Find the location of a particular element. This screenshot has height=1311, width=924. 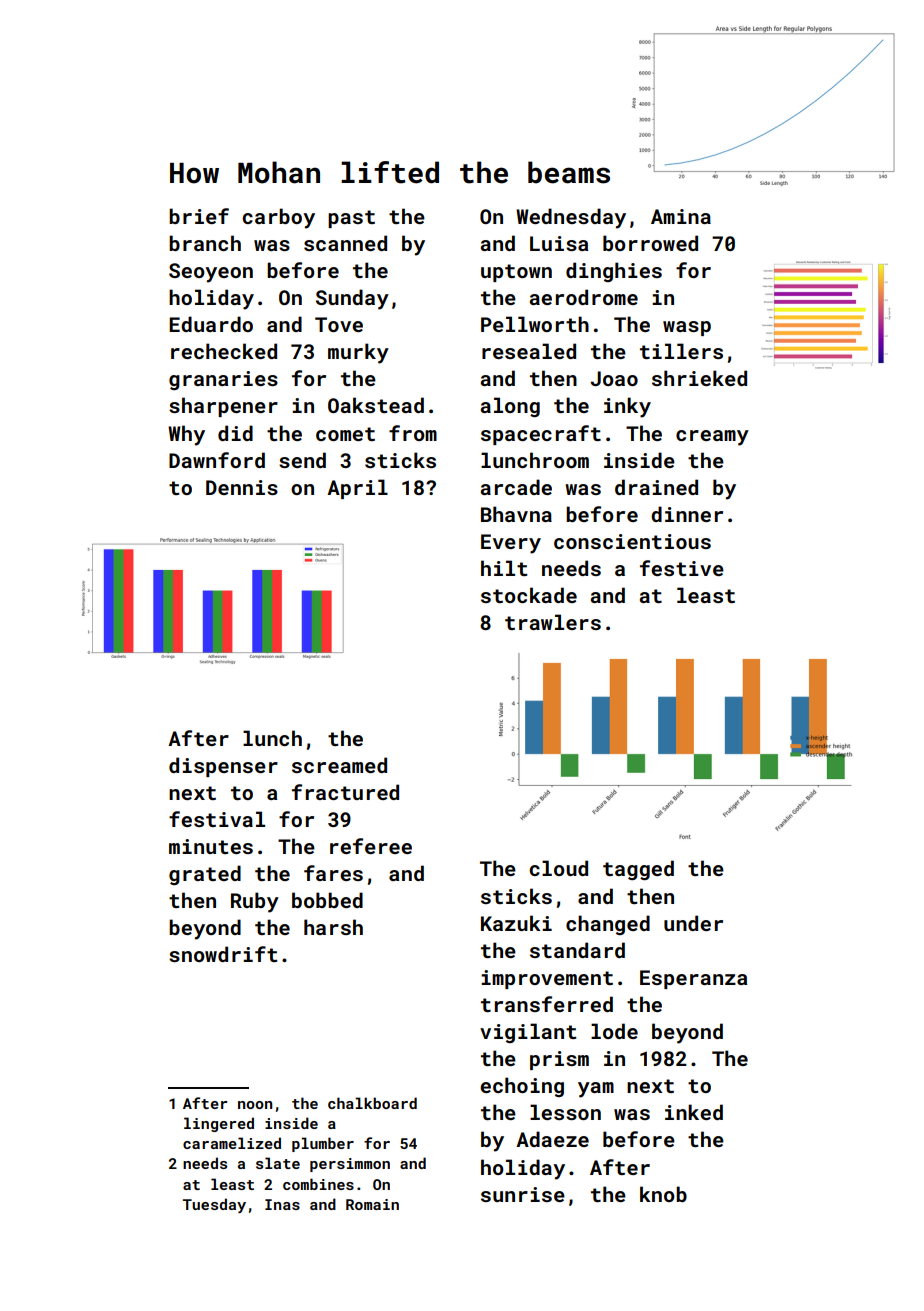

Amina is located at coordinates (681, 216).
